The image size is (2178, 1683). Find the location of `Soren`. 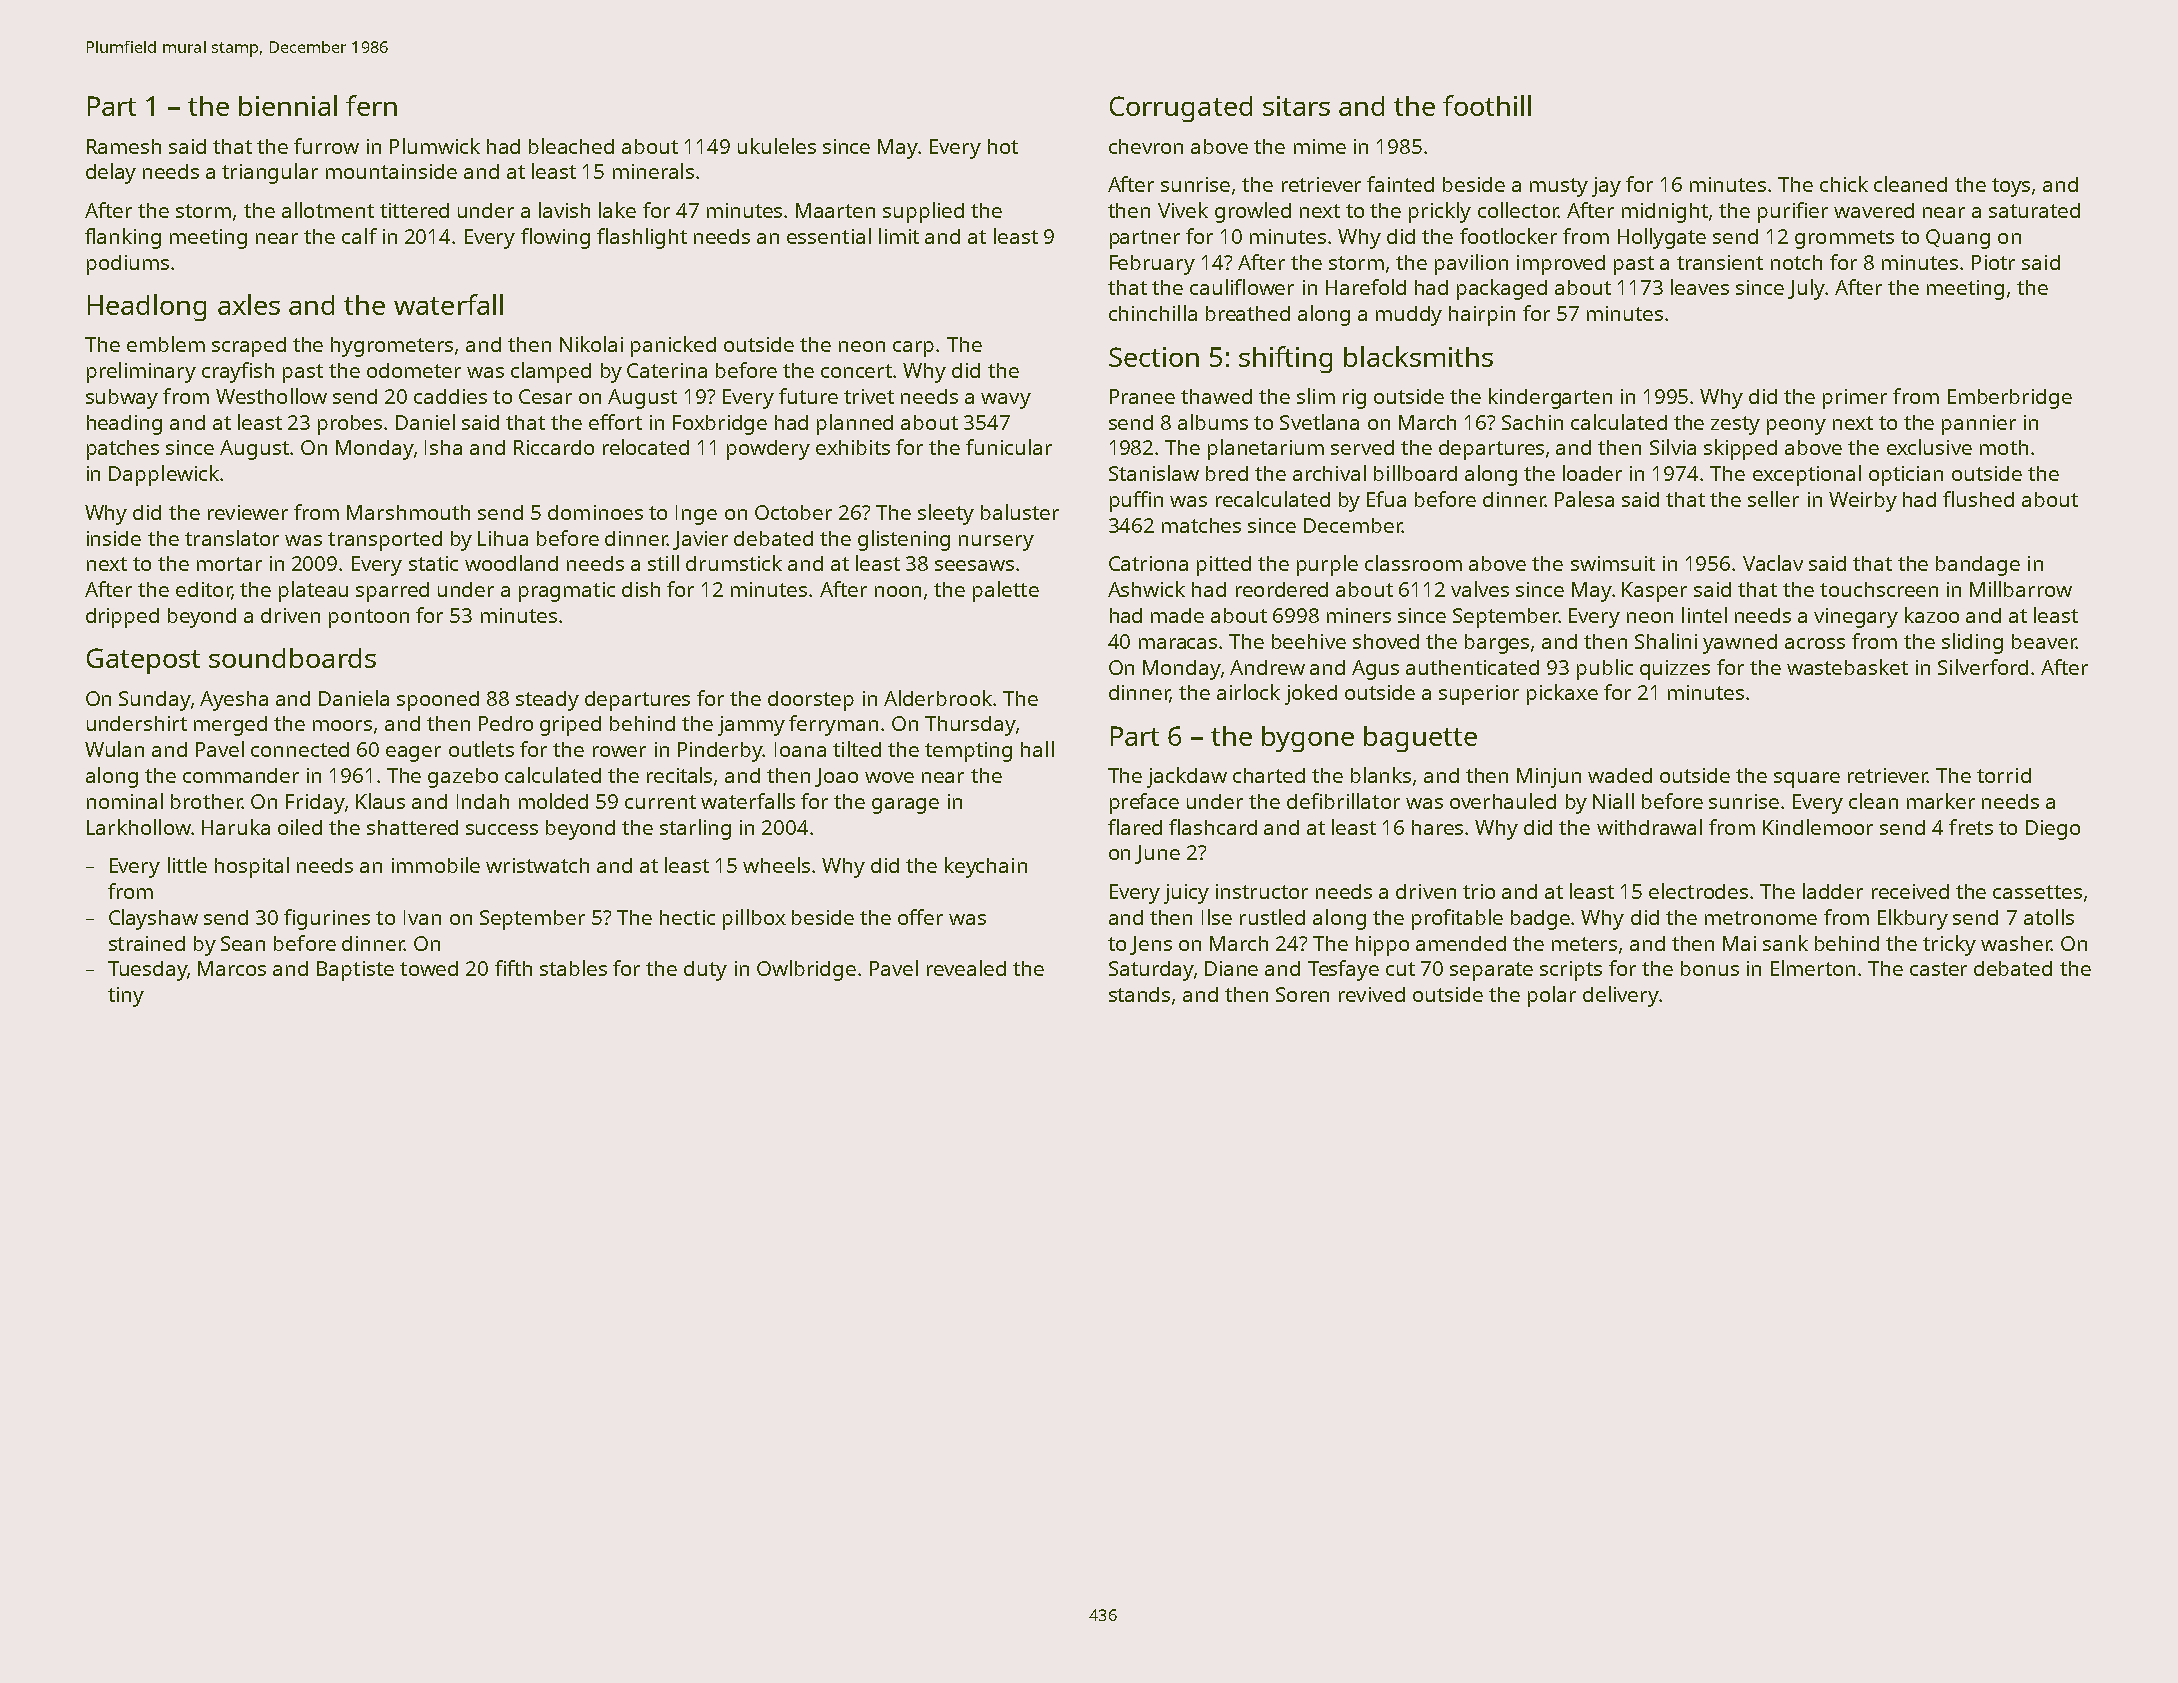

Soren is located at coordinates (1302, 994).
